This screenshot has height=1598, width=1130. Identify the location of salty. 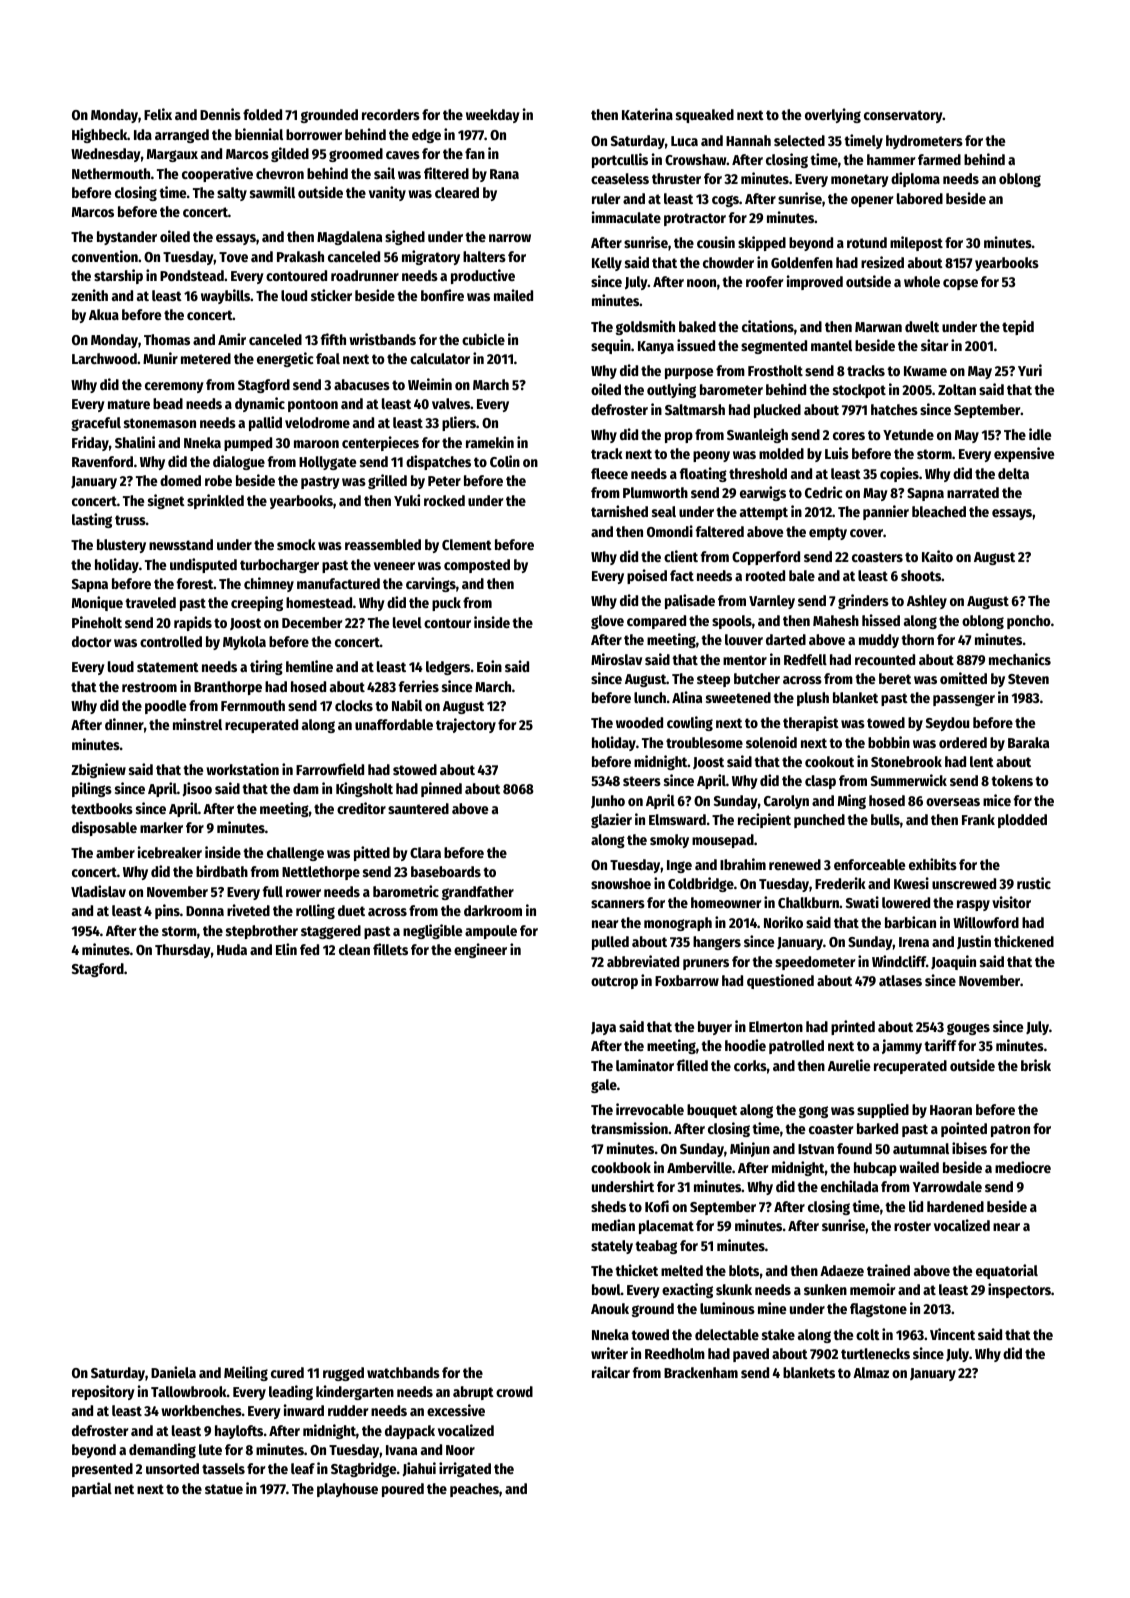
(232, 194).
